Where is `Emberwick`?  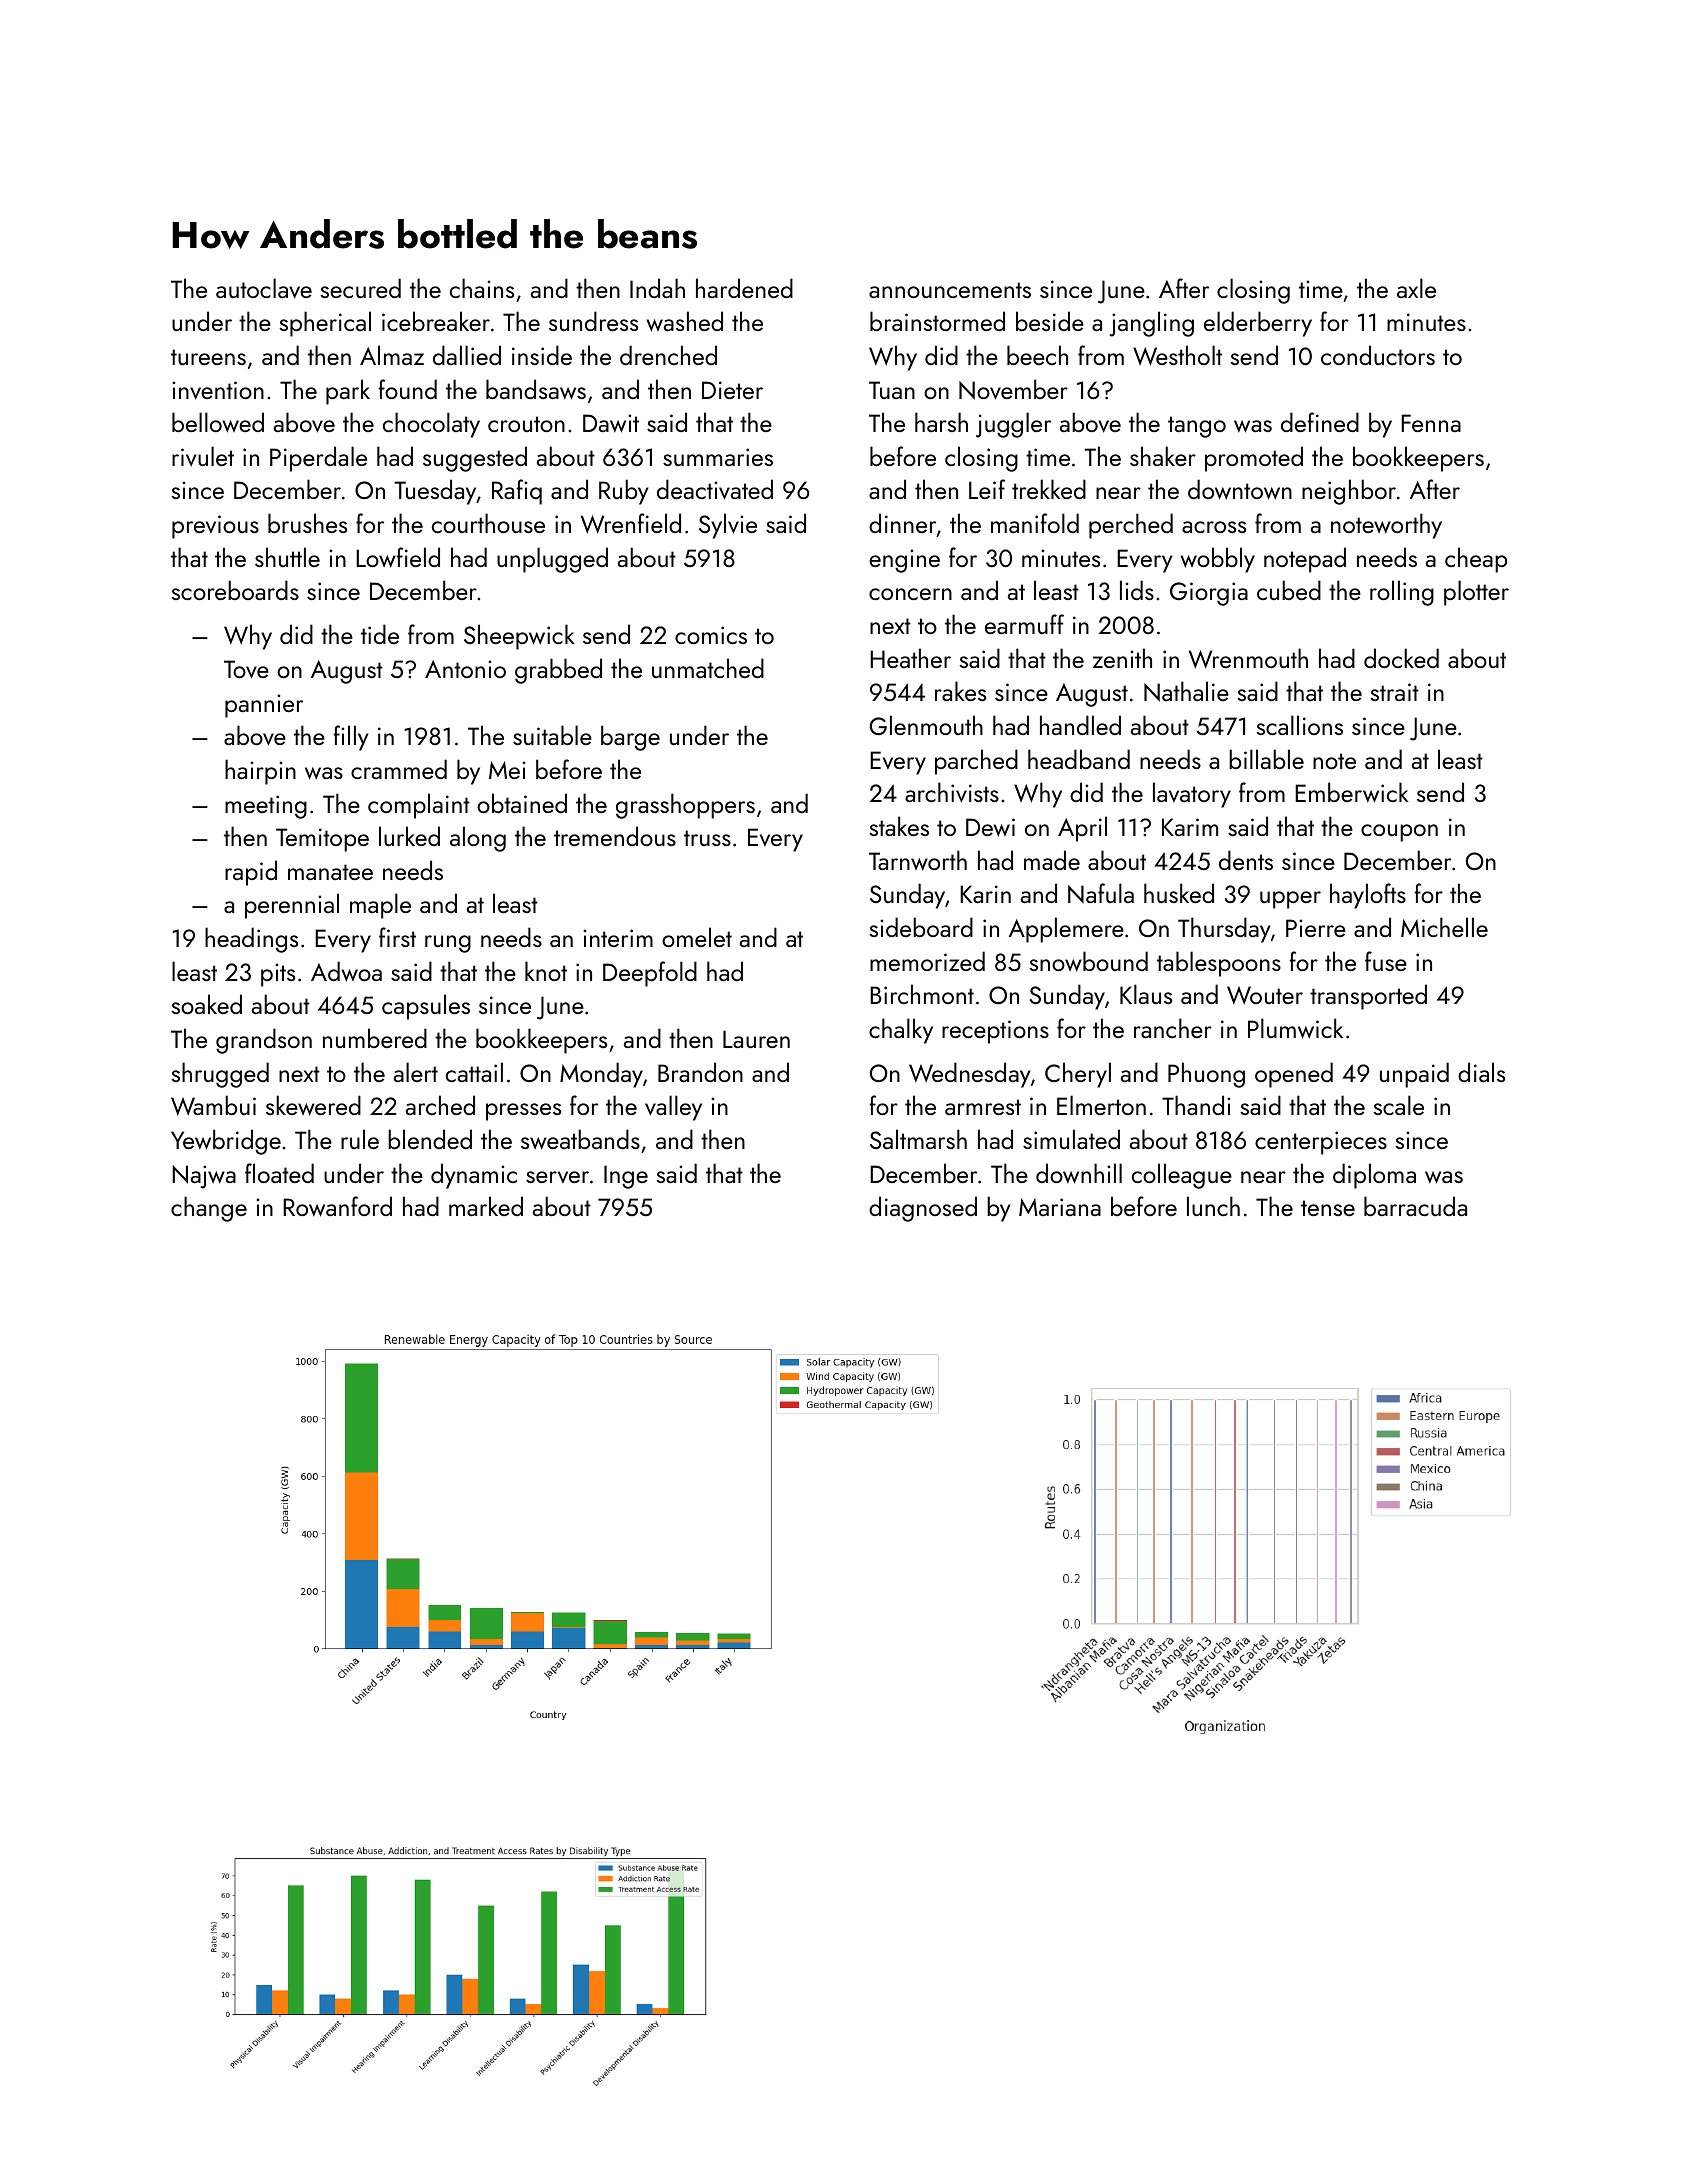
Emberwick is located at coordinates (1352, 792).
